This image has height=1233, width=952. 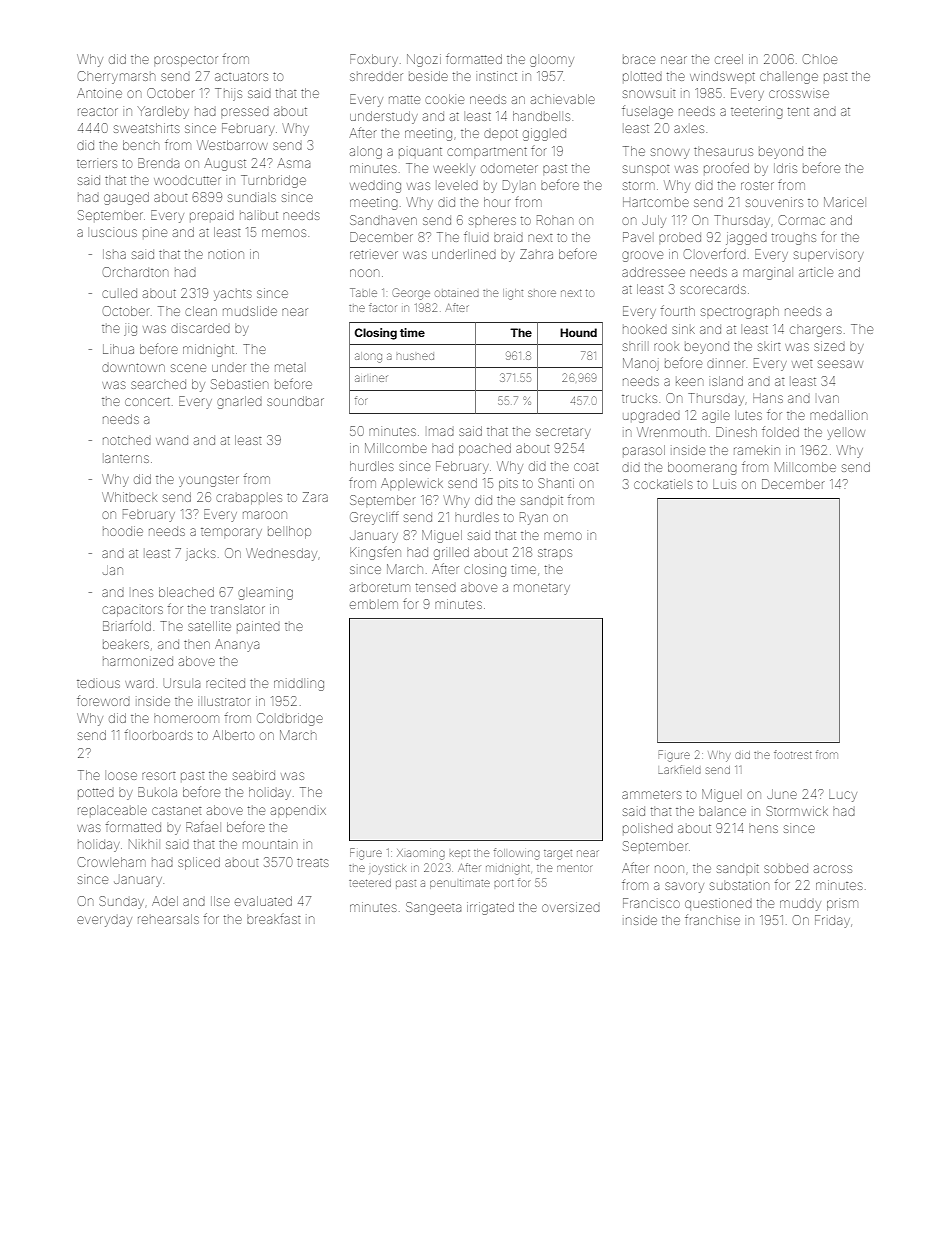 I want to click on Friday, so click(x=832, y=921).
